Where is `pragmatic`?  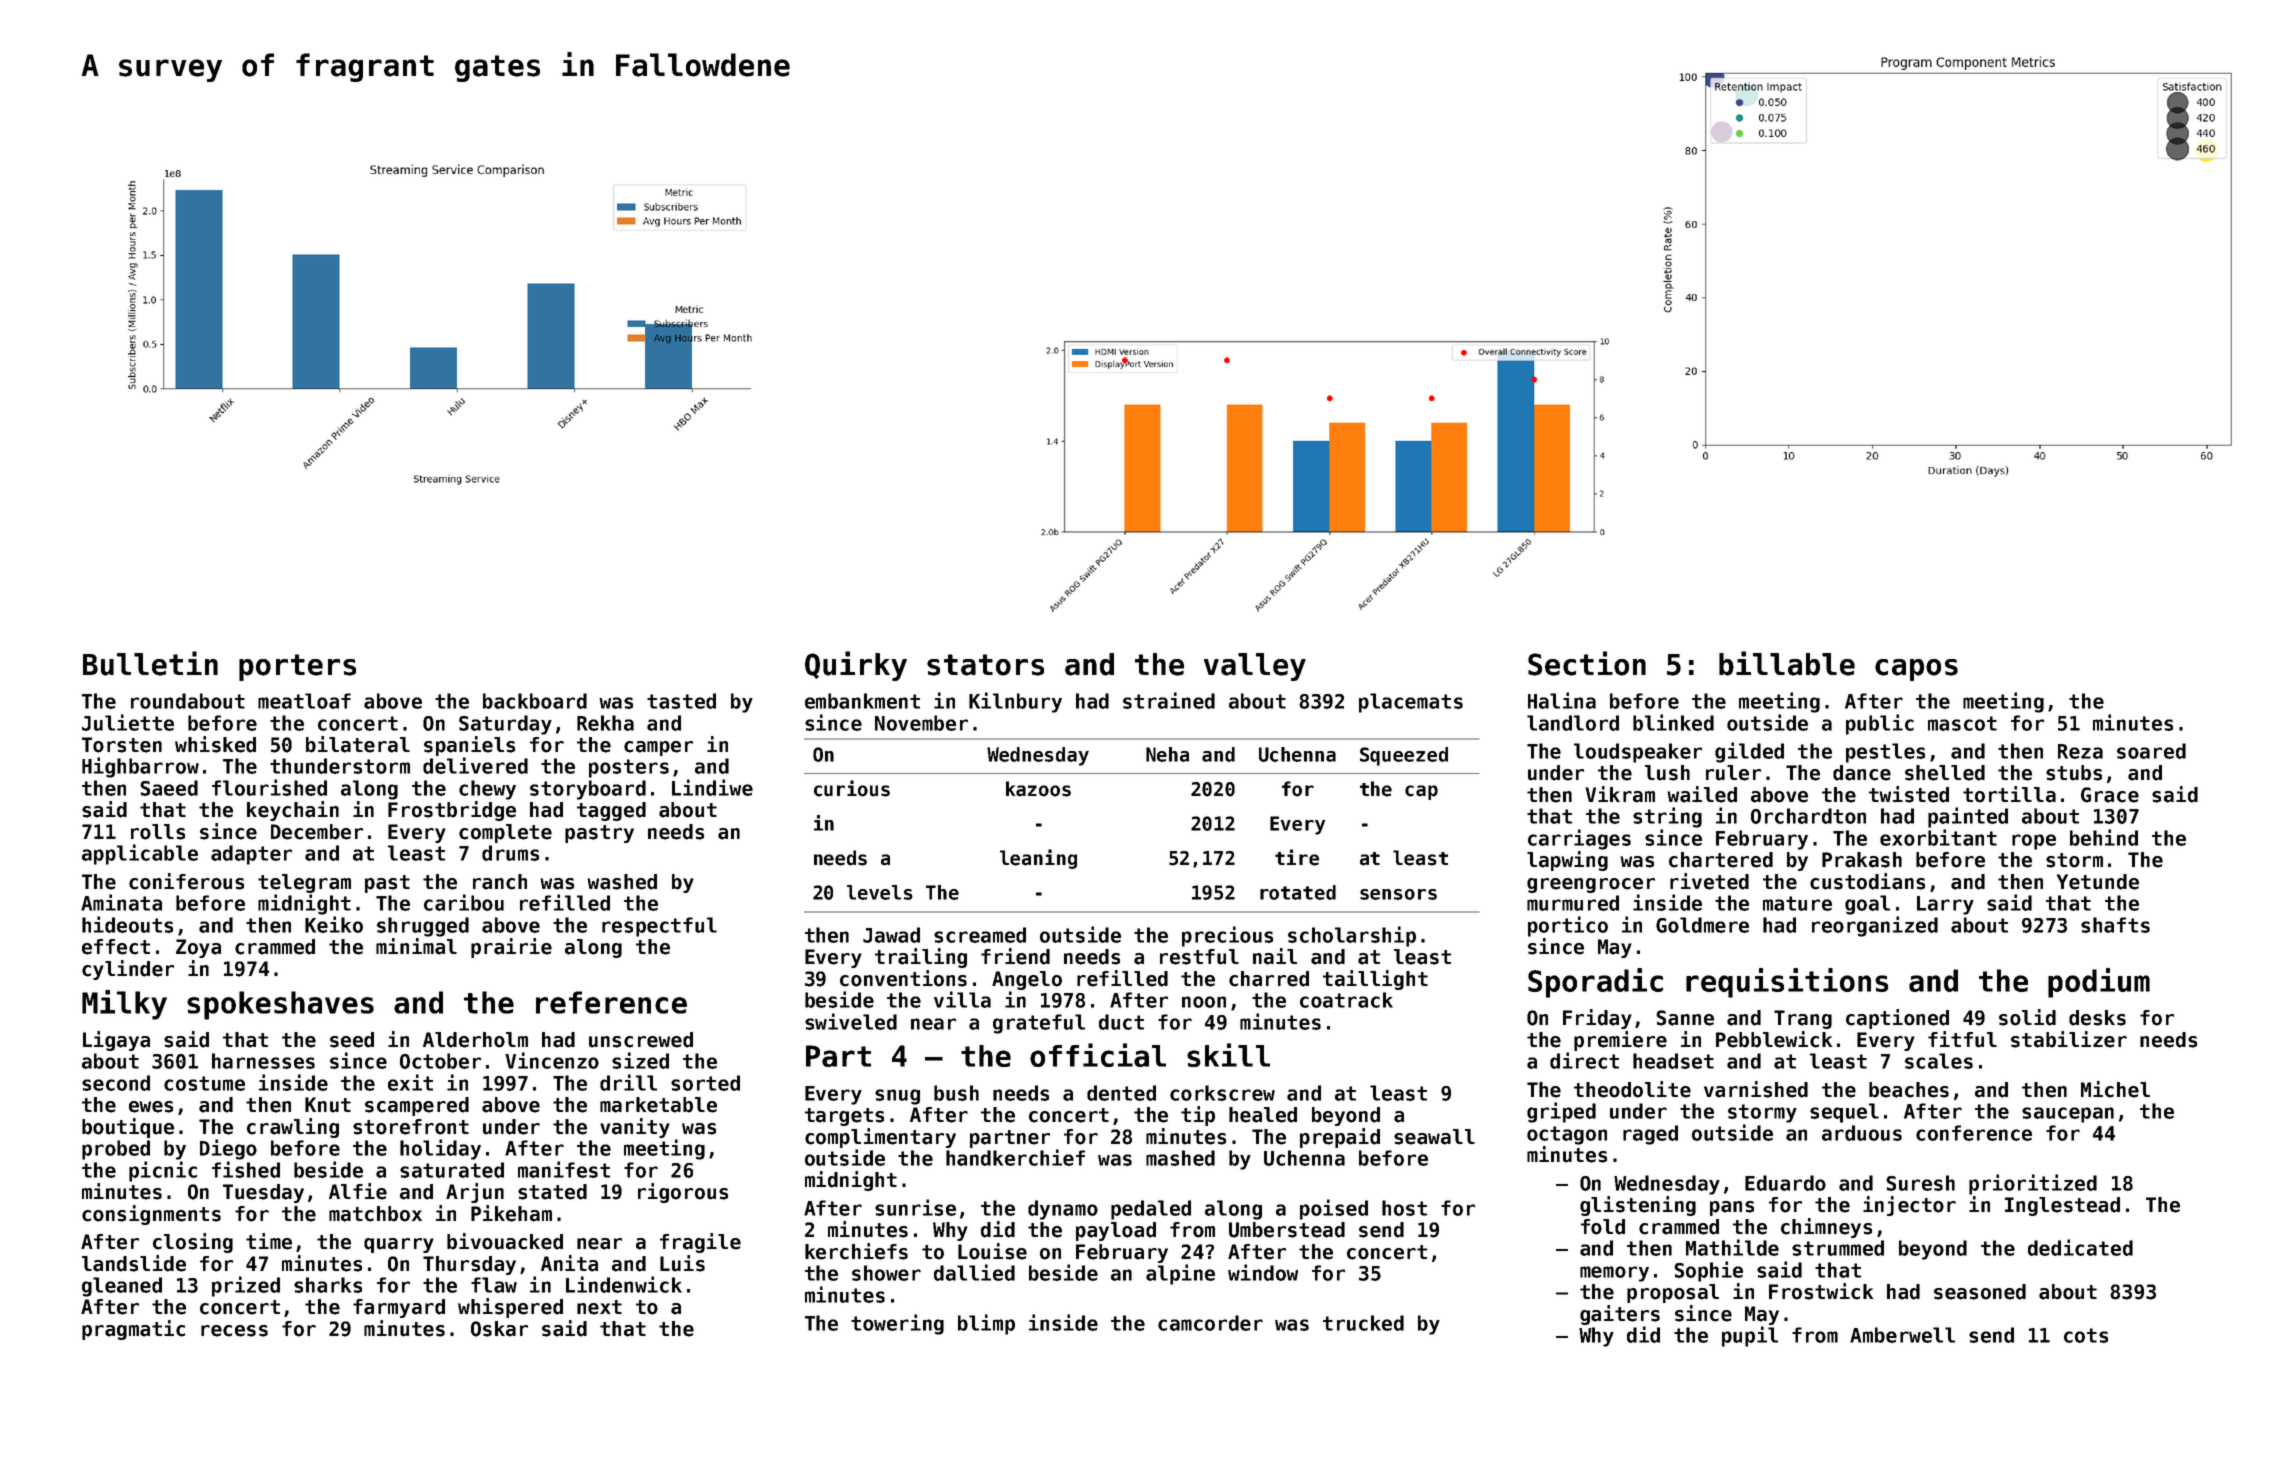
pragmatic is located at coordinates (133, 1330).
